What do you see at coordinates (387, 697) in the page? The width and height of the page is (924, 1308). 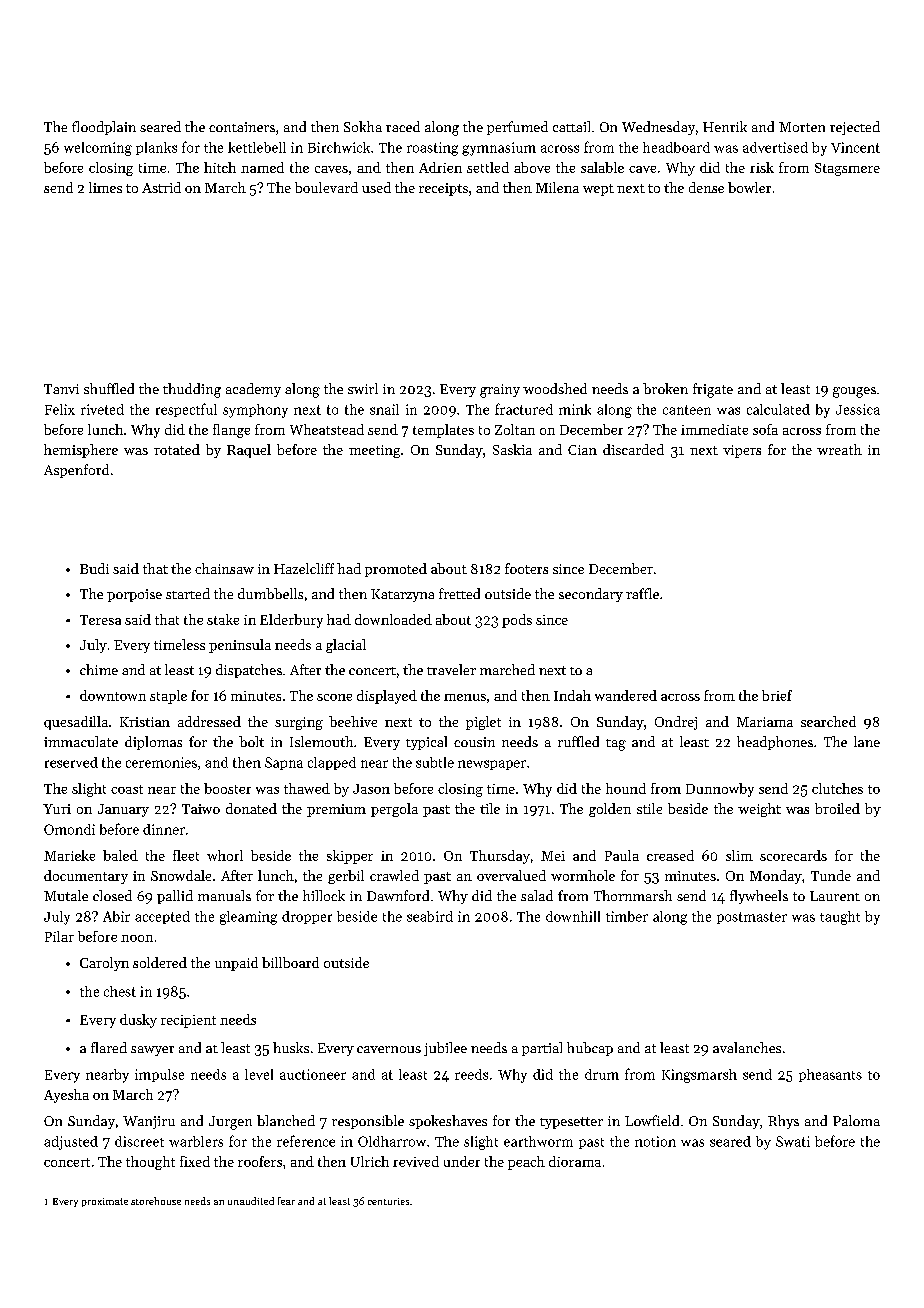 I see `displayed` at bounding box center [387, 697].
